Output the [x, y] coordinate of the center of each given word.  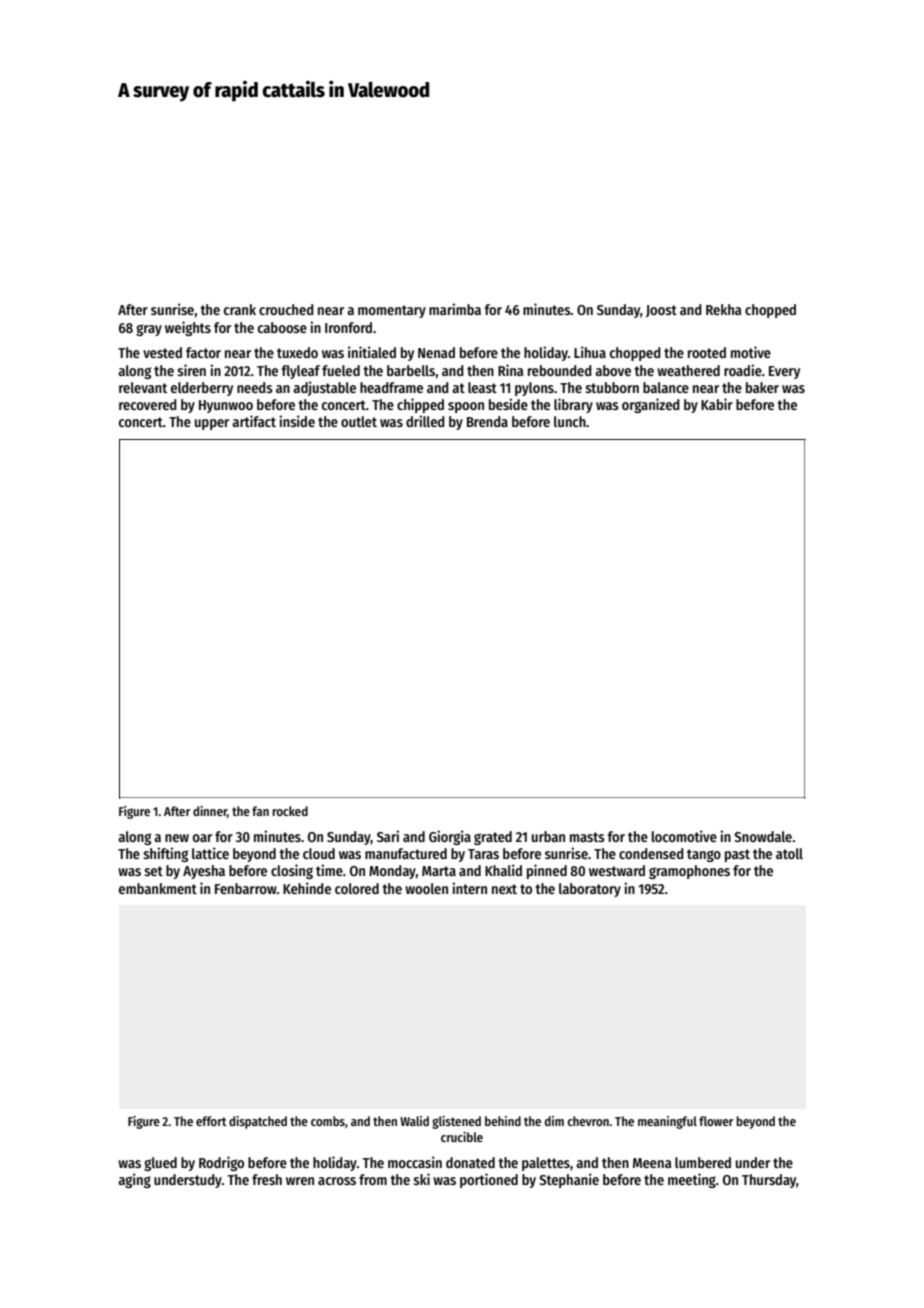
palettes [546, 1164]
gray [149, 330]
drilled [425, 421]
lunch [570, 421]
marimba [455, 309]
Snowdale [763, 836]
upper [212, 424]
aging [134, 1180]
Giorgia [450, 837]
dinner [210, 811]
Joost [661, 311]
